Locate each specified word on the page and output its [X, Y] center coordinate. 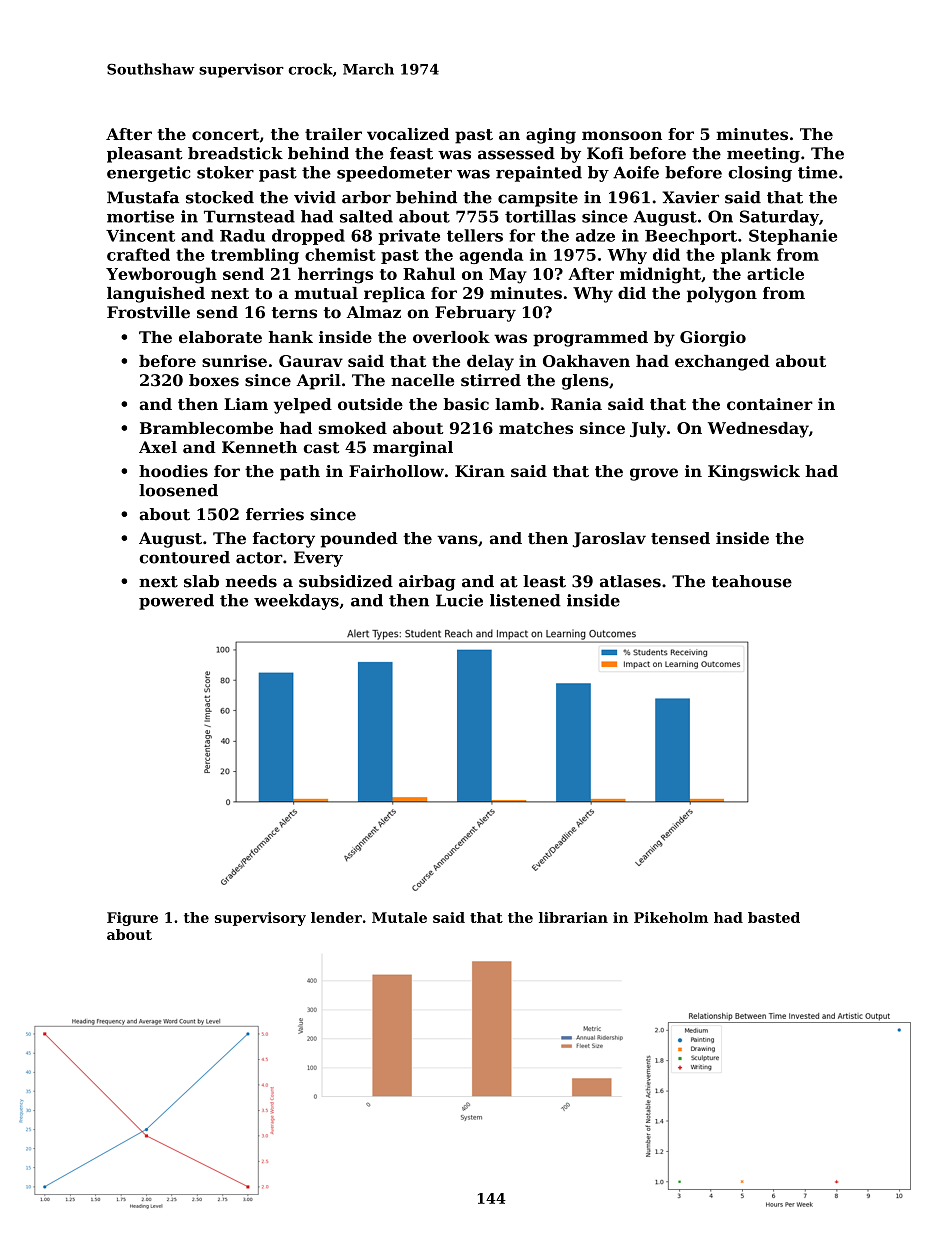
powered [176, 602]
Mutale [399, 917]
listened [525, 600]
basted [774, 917]
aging [551, 136]
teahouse [752, 581]
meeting [763, 155]
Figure [132, 919]
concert [225, 134]
